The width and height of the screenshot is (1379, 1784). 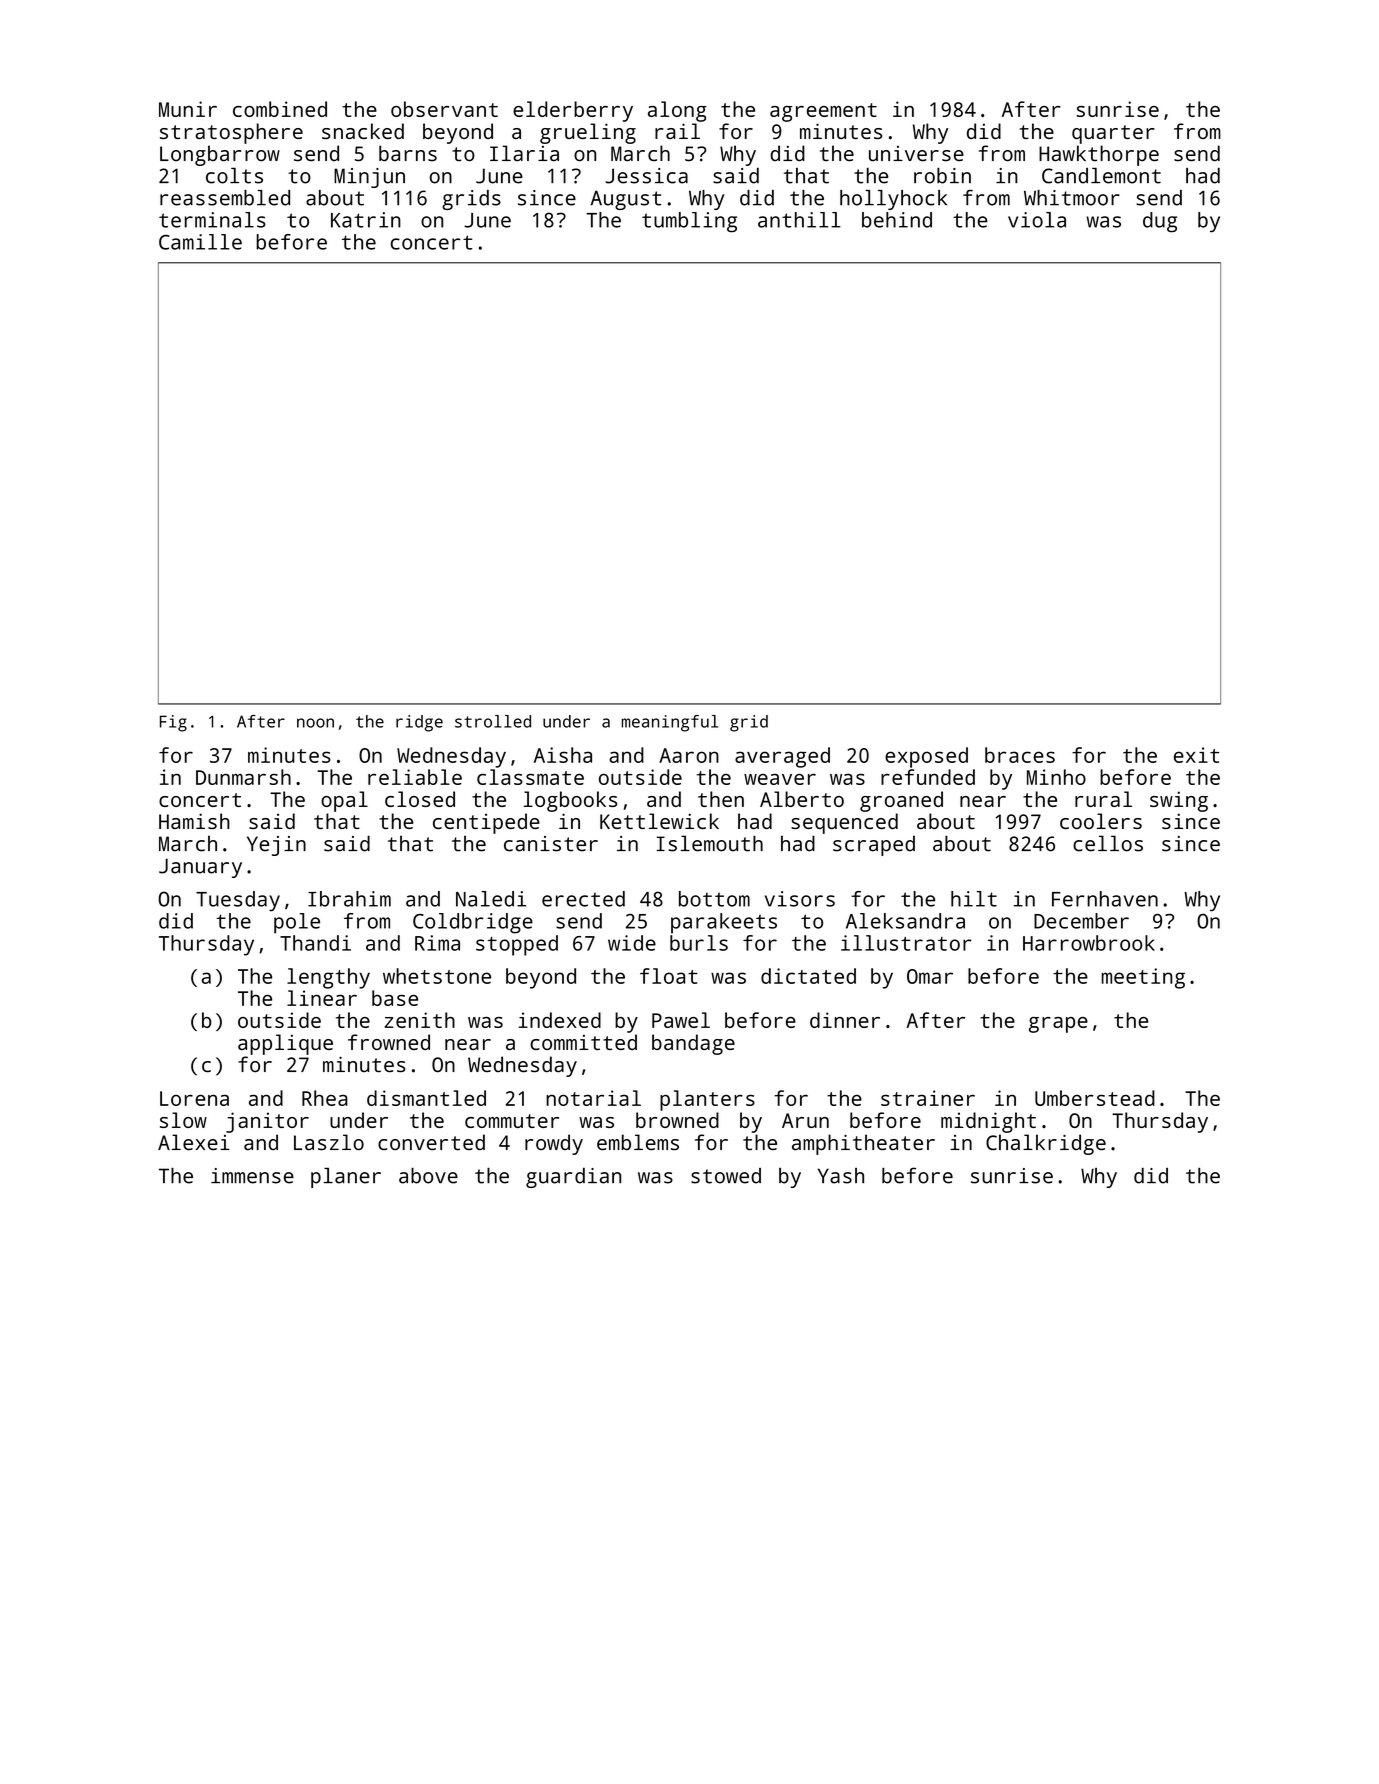 What do you see at coordinates (726, 1176) in the screenshot?
I see `stowed` at bounding box center [726, 1176].
